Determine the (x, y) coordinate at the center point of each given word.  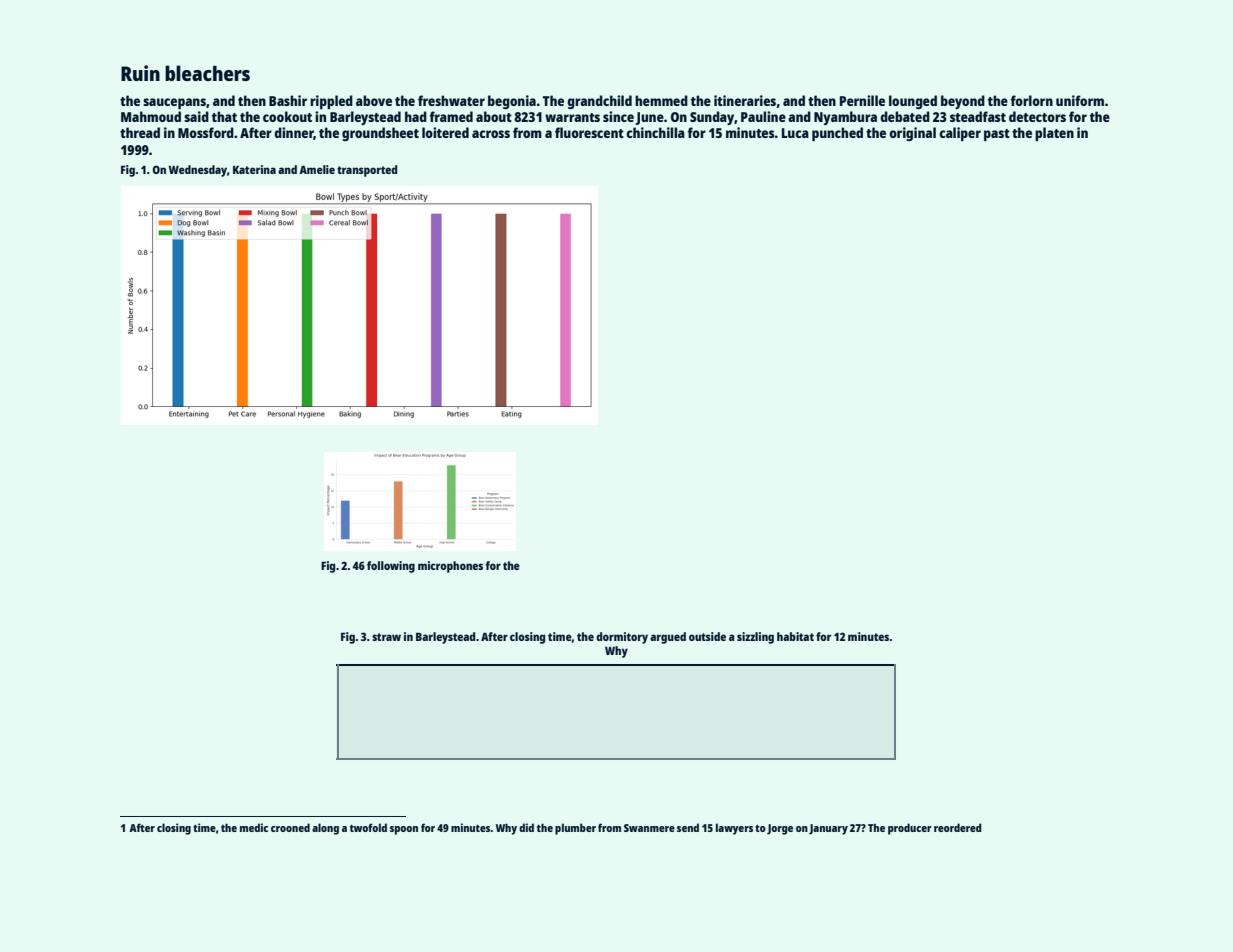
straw (386, 637)
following (391, 567)
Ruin (140, 73)
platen (1054, 134)
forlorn (1032, 100)
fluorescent (589, 132)
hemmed (661, 100)
